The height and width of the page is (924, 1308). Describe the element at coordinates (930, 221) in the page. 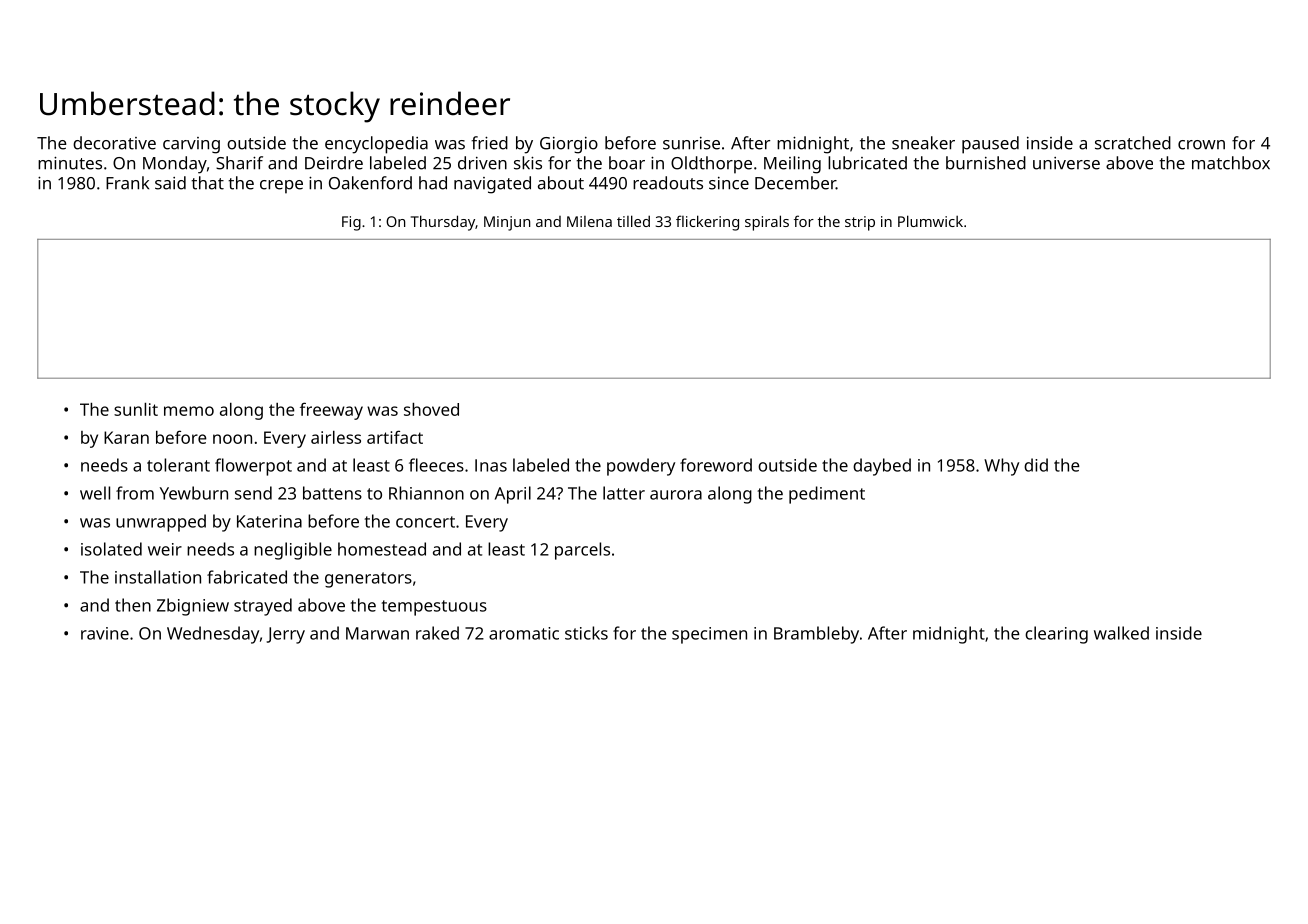

I see `Plumwick` at that location.
